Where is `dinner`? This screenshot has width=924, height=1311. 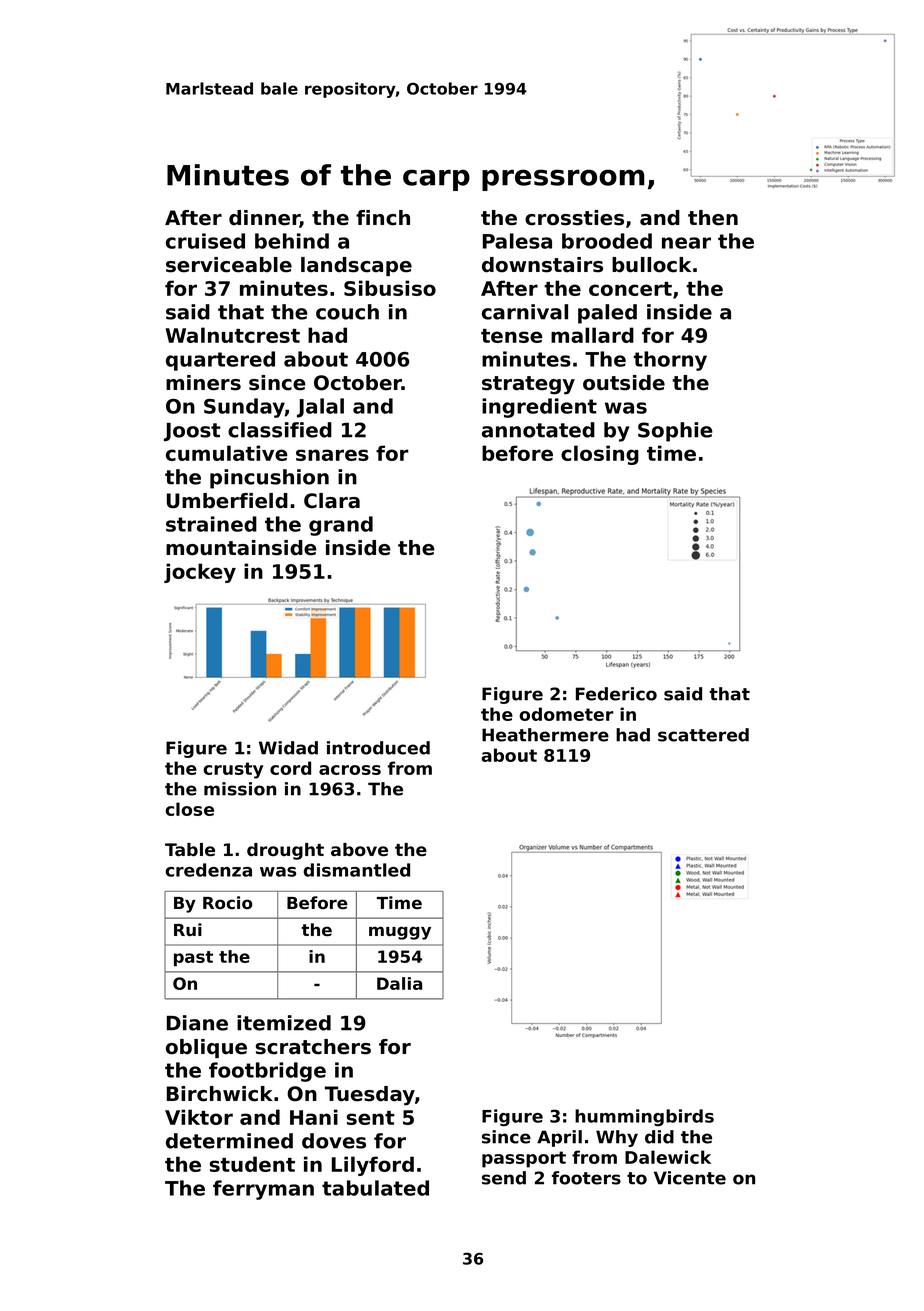
dinner is located at coordinates (264, 219).
